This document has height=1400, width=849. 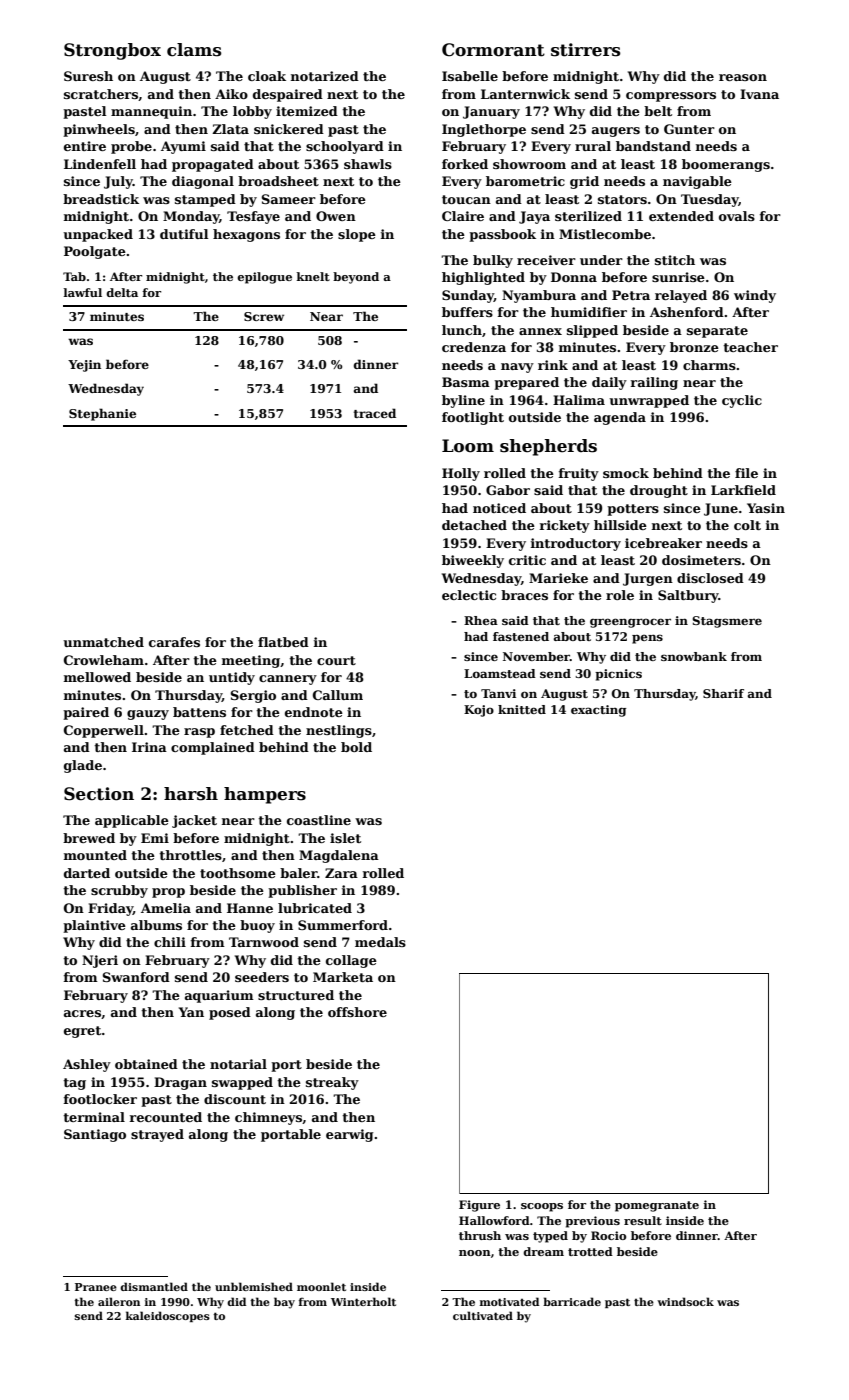 I want to click on kaleidoscopes, so click(x=168, y=1316).
